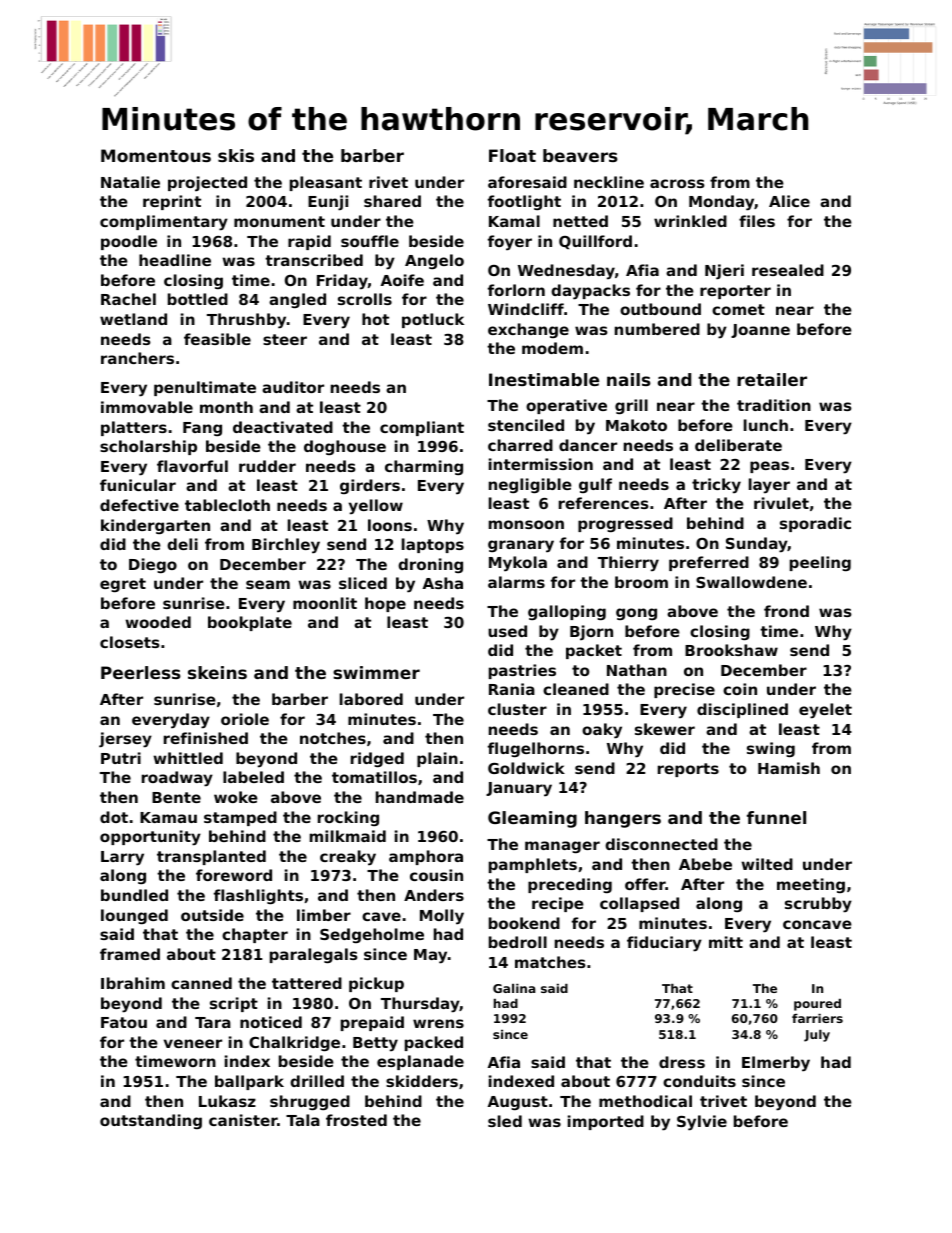  I want to click on negligible, so click(530, 486).
